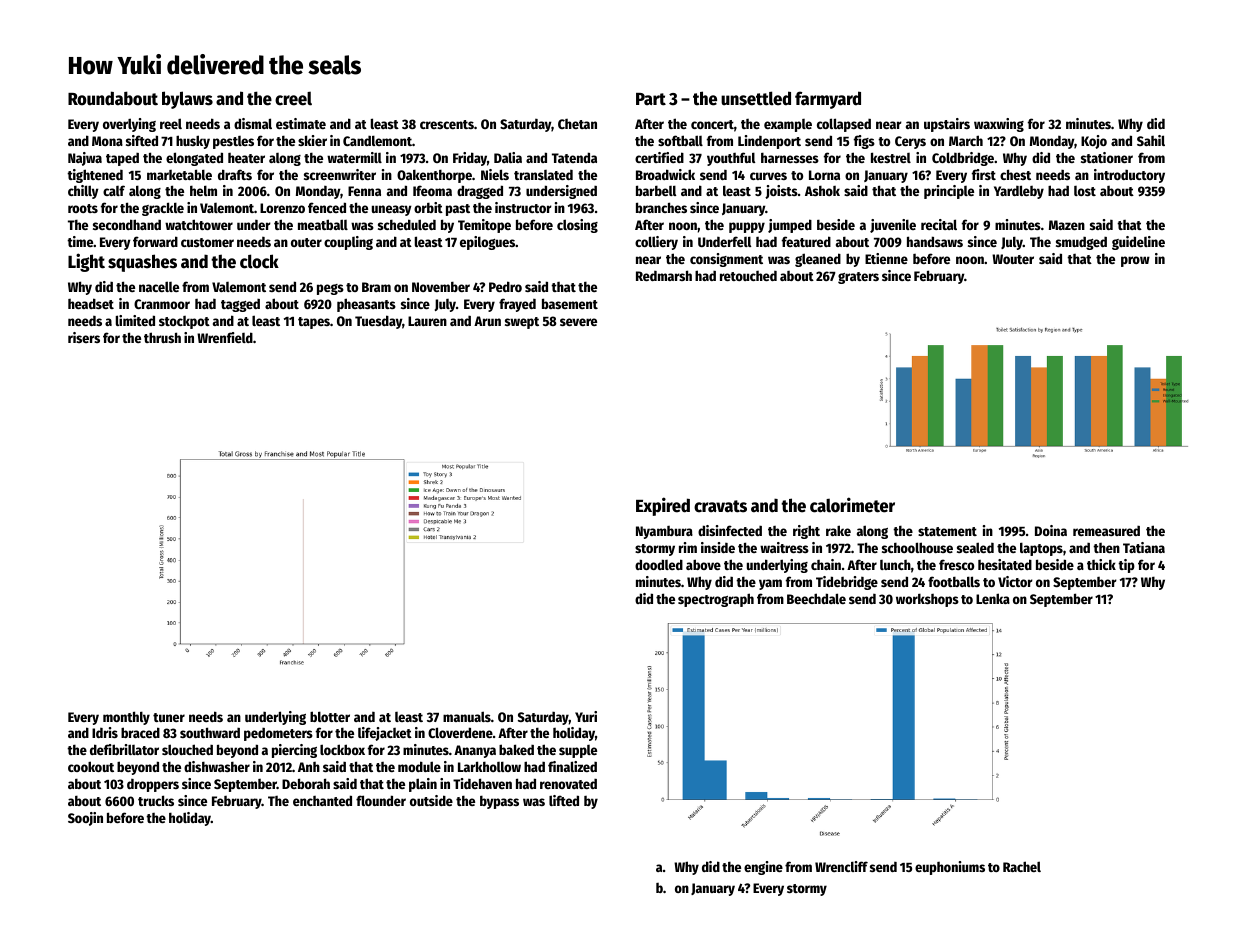  What do you see at coordinates (199, 224) in the page?
I see `watchtower` at bounding box center [199, 224].
